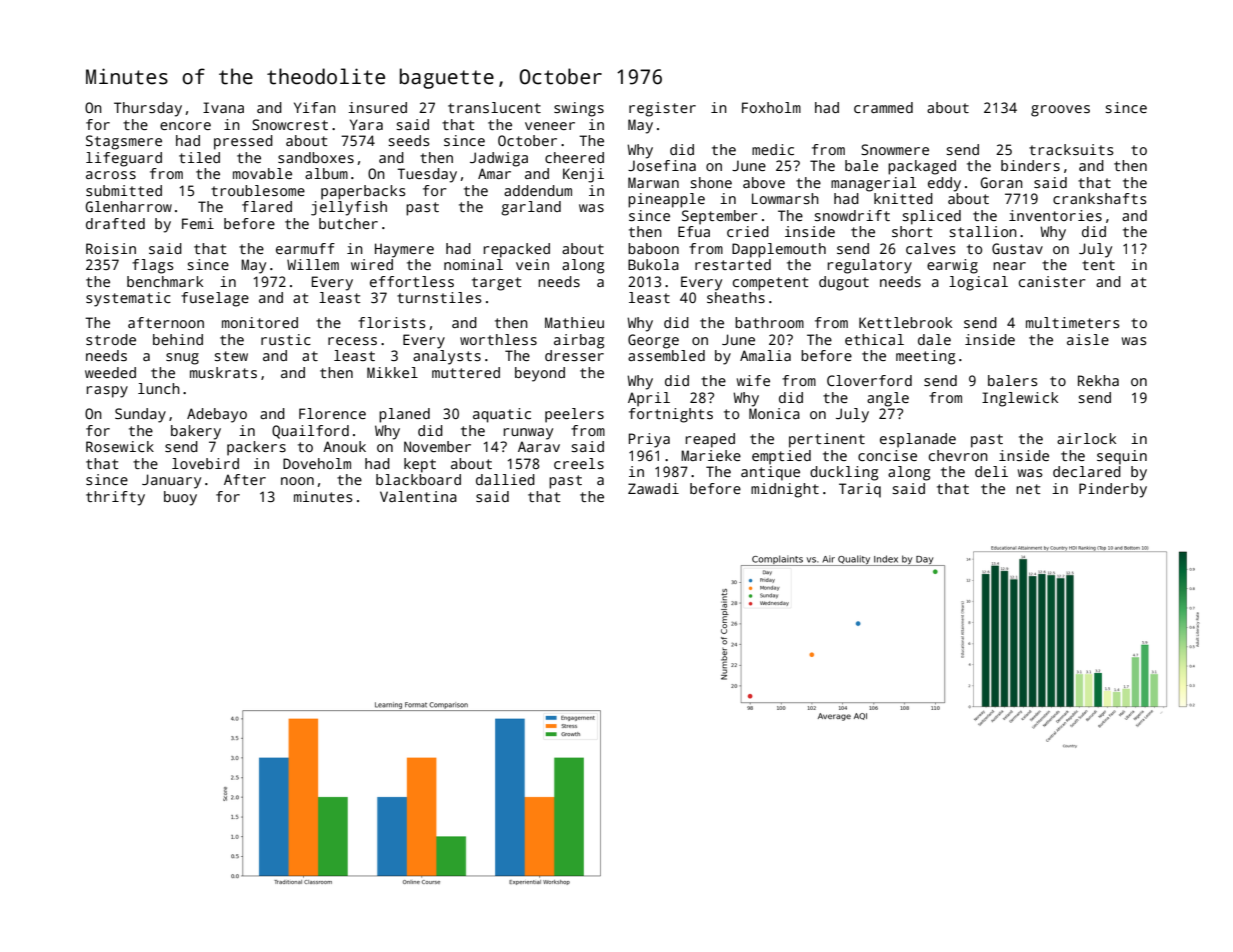  Describe the element at coordinates (1055, 215) in the page. I see `inventories` at that location.
